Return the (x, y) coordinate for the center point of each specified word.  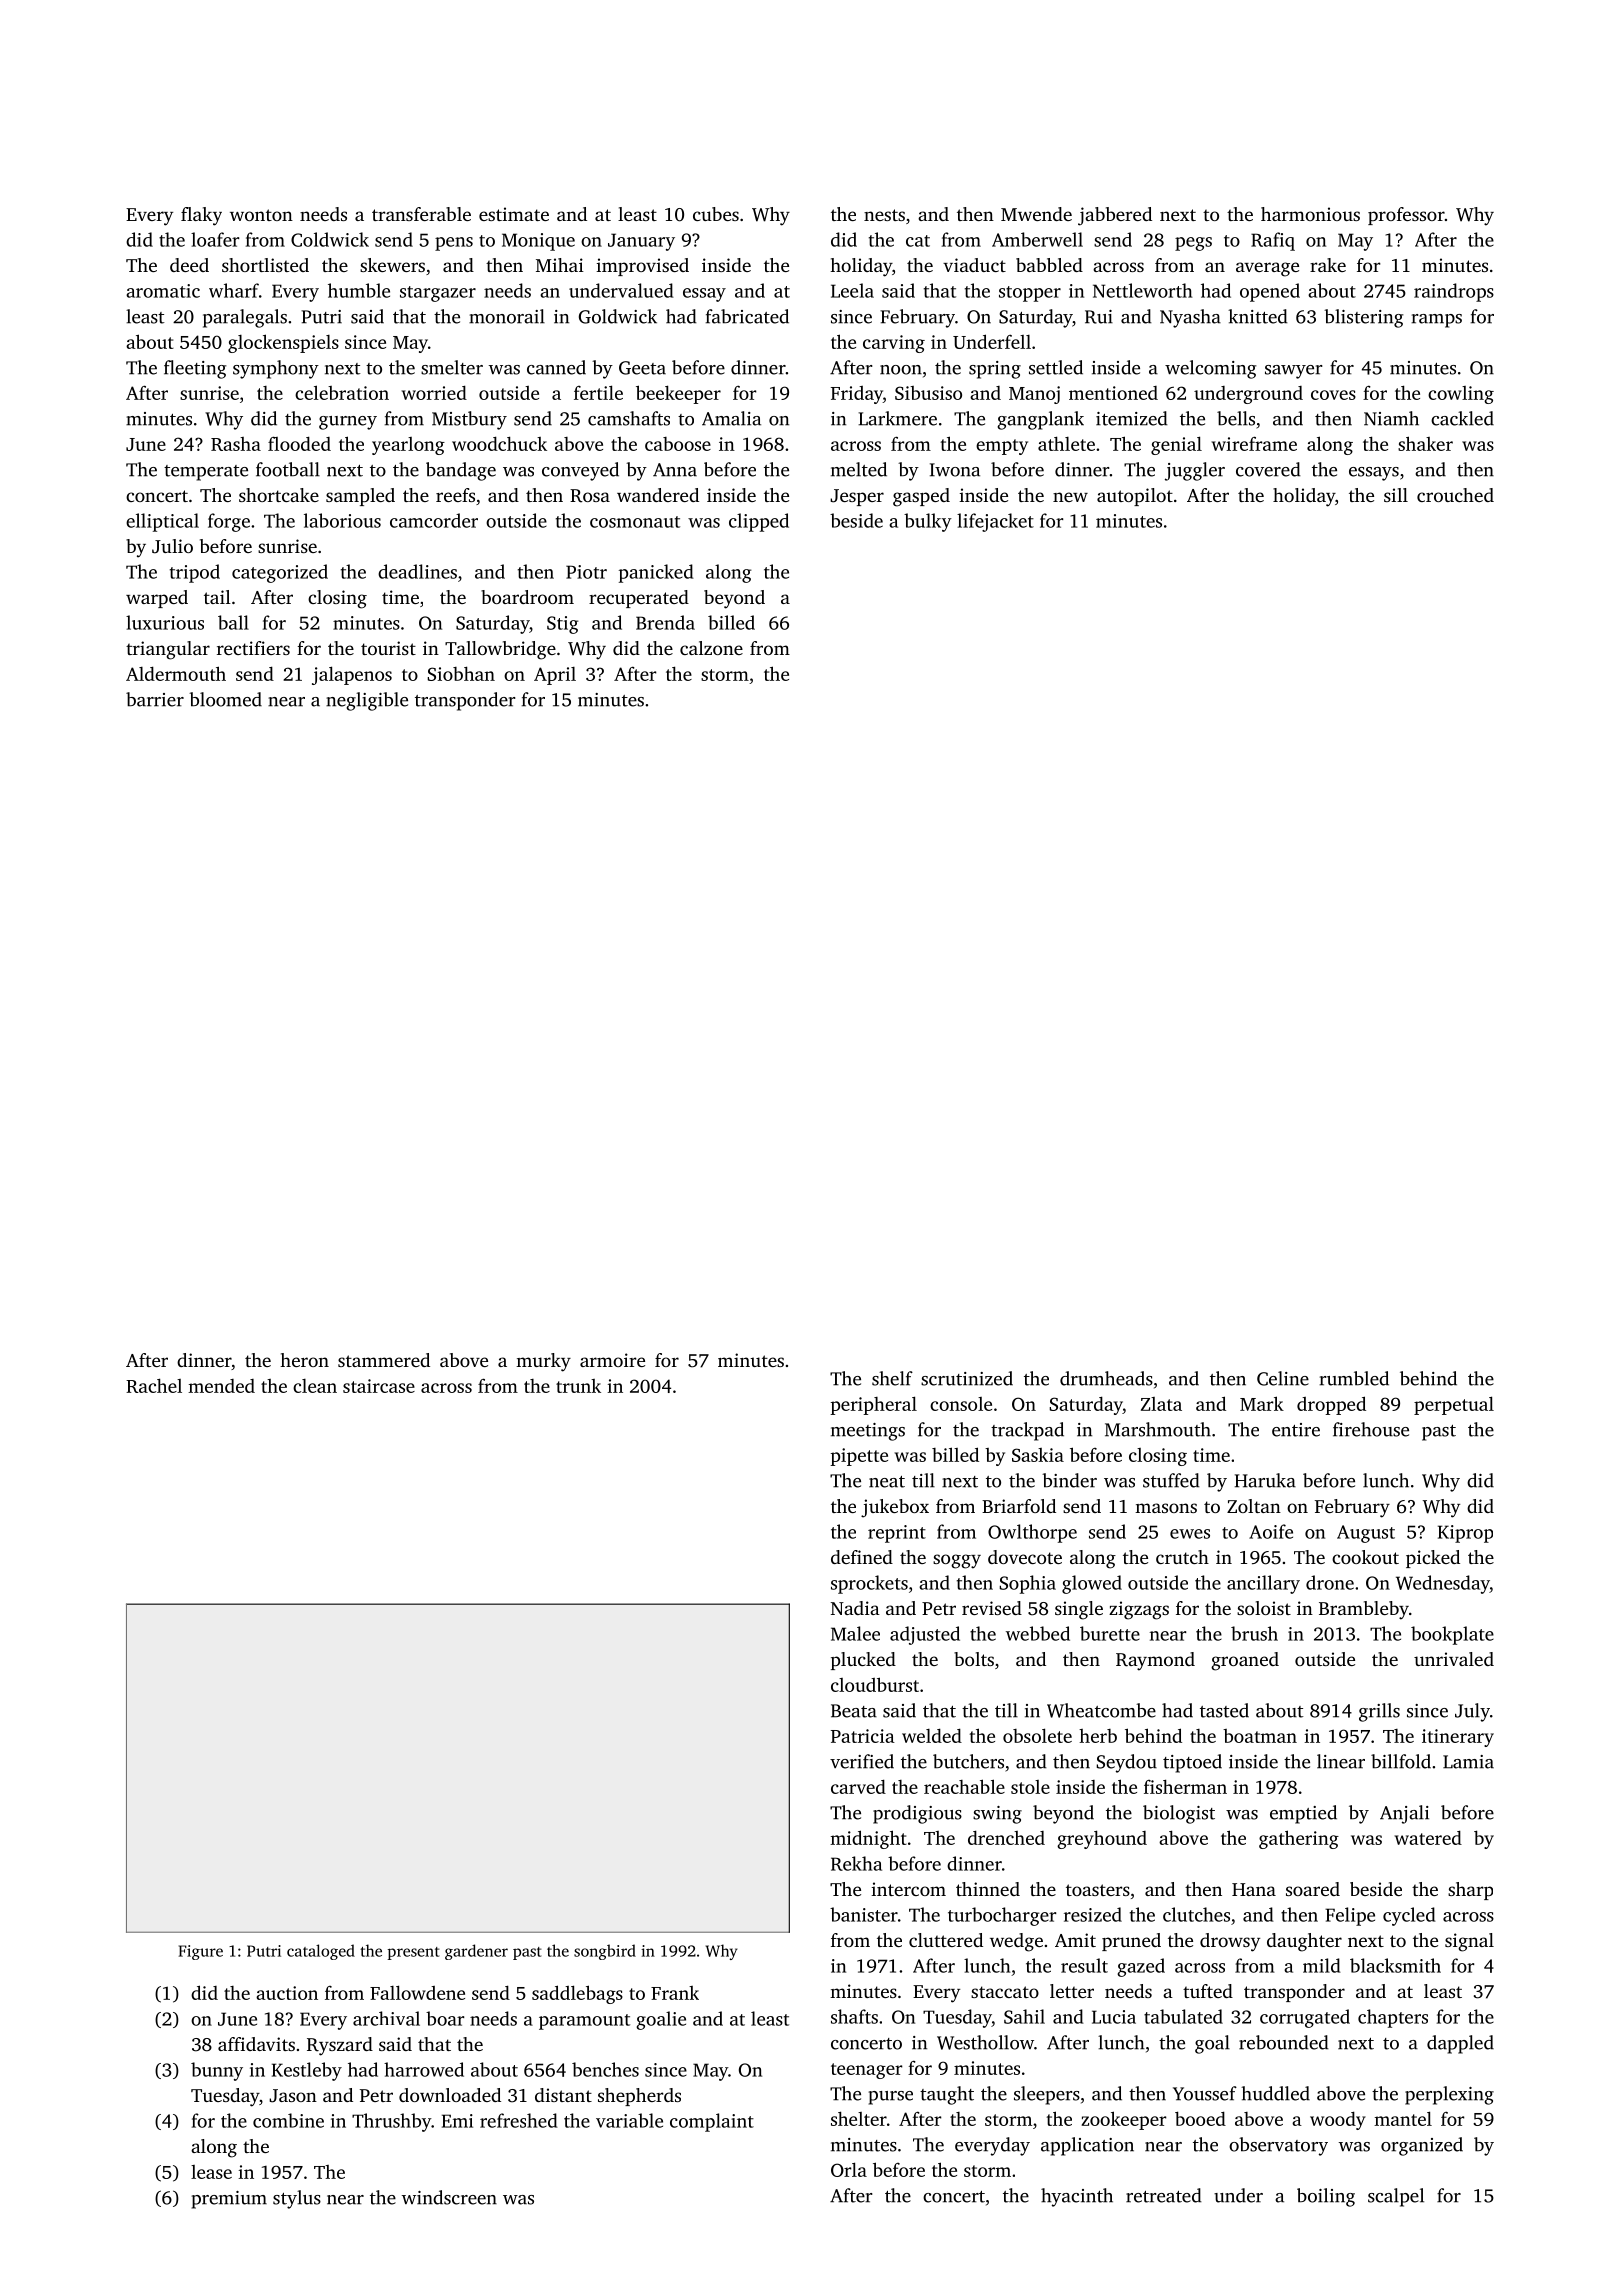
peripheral (873, 1405)
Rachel (154, 1385)
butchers (968, 1761)
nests (884, 215)
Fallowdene (417, 1992)
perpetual (1454, 1405)
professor (1406, 216)
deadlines (417, 571)
